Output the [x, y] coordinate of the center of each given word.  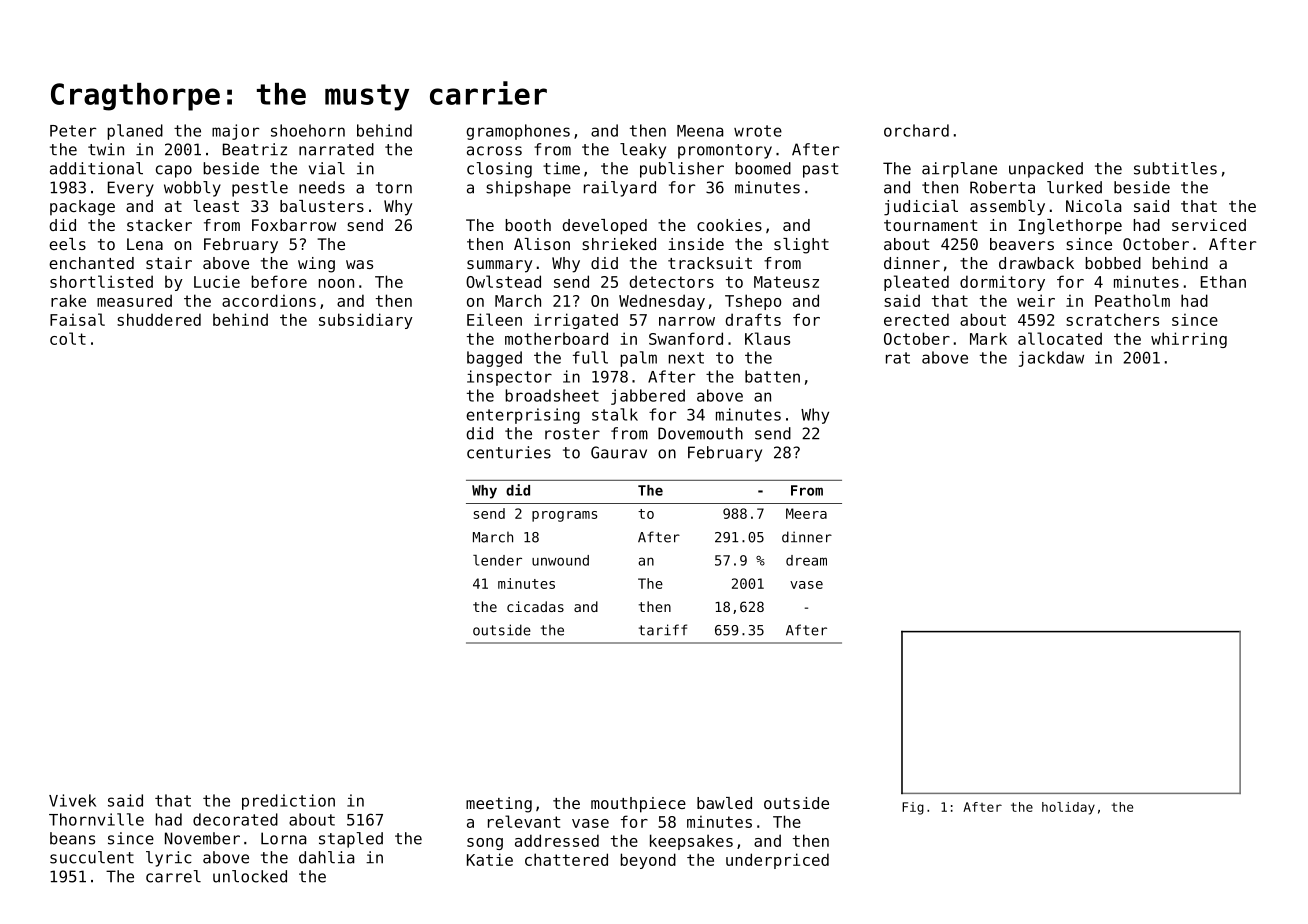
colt [68, 338]
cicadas [535, 606]
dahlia [326, 857]
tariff [663, 630]
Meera [806, 513]
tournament [931, 225]
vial [327, 168]
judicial [921, 208]
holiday [1068, 808]
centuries [509, 452]
